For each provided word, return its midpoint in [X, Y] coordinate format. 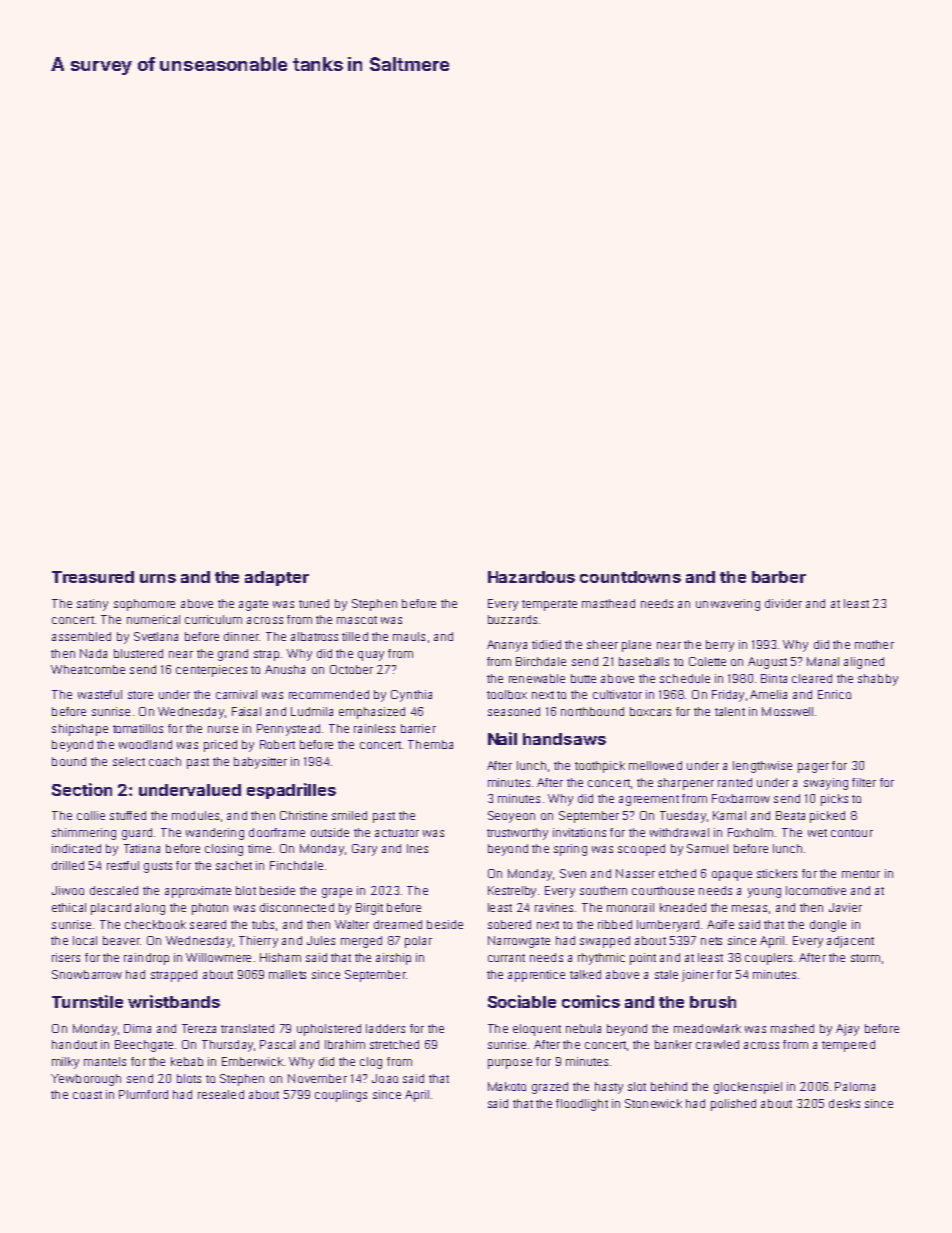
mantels [105, 1061]
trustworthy [517, 834]
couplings [341, 1096]
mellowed [655, 765]
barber [779, 577]
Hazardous [531, 577]
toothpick [600, 767]
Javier [845, 907]
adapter [277, 578]
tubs [263, 924]
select [129, 761]
